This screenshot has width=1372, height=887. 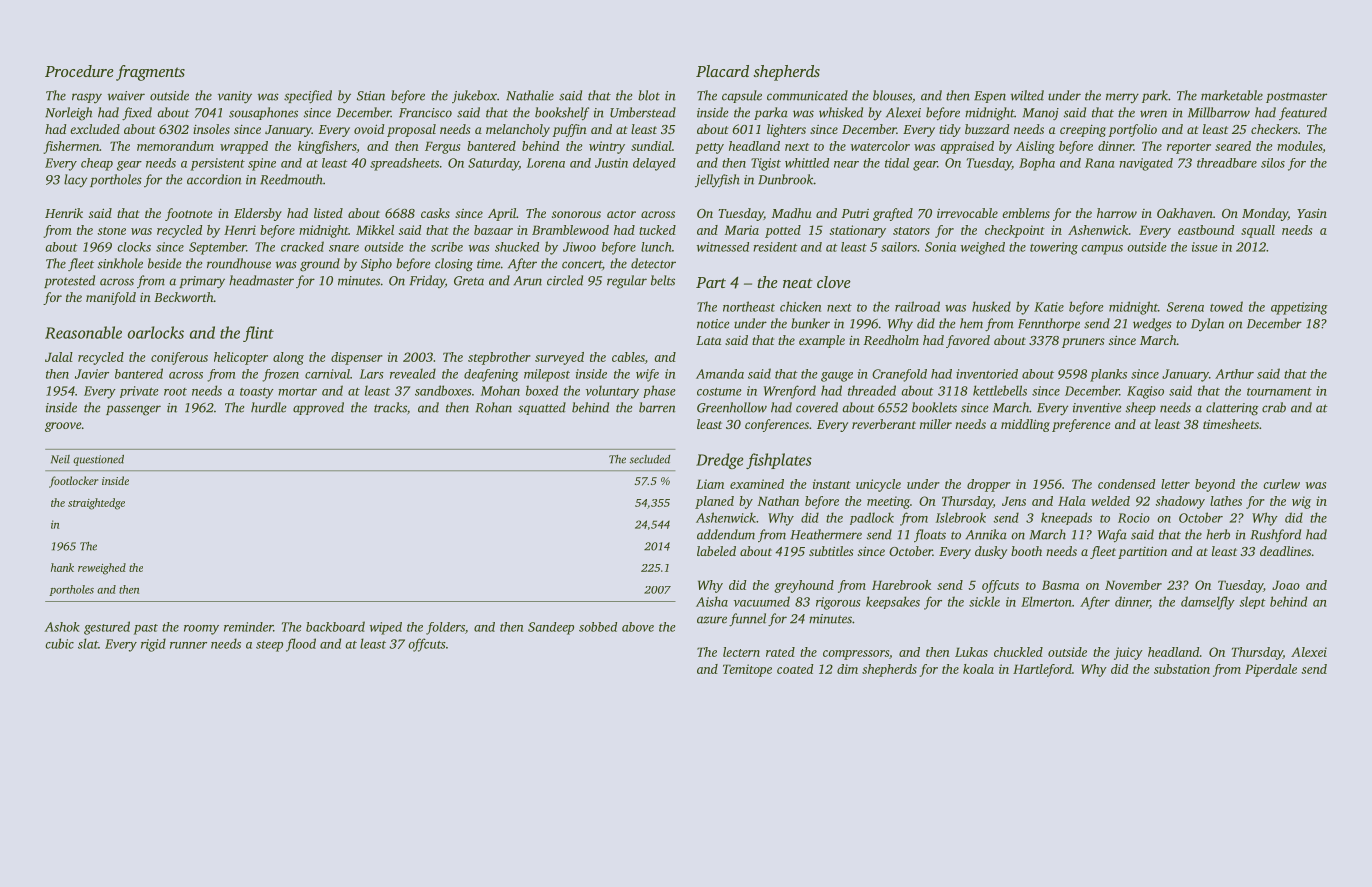 I want to click on Elmerton, so click(x=1046, y=601).
